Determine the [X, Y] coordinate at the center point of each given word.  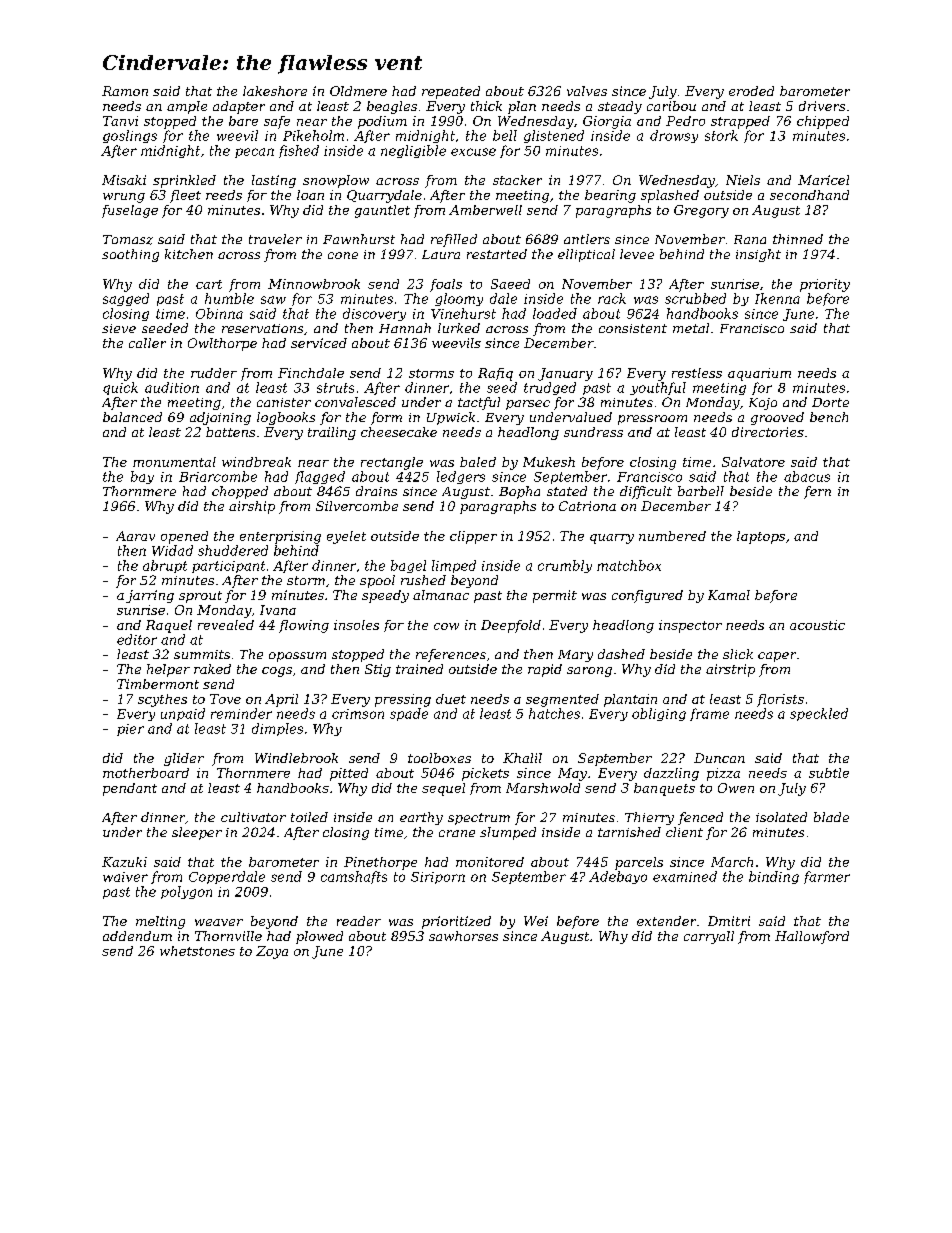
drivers [822, 106]
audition [172, 387]
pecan [254, 153]
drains [376, 491]
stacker [517, 180]
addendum [137, 936]
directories [768, 432]
